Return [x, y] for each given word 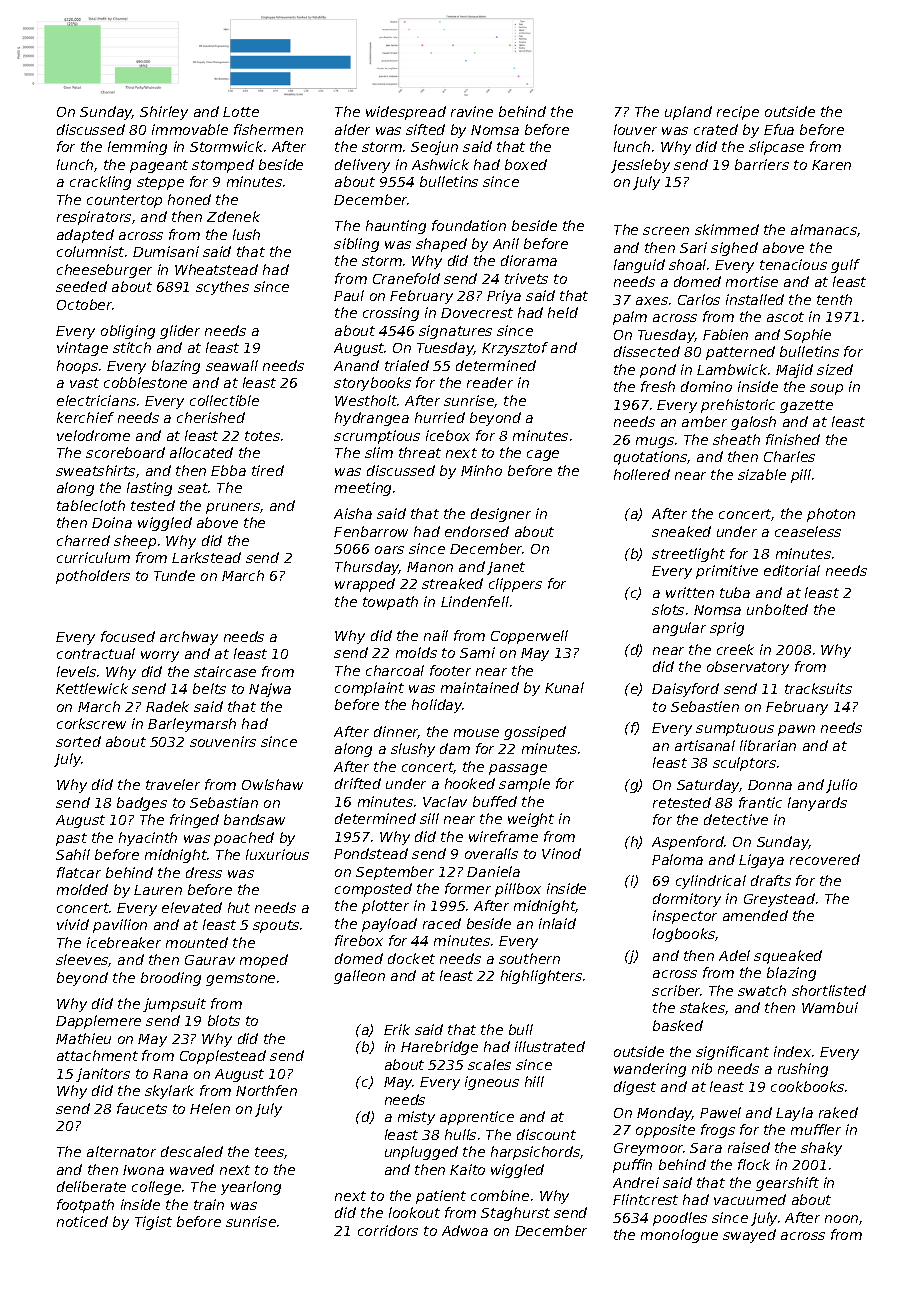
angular [679, 629]
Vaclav [445, 801]
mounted [197, 942]
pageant [159, 166]
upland [688, 113]
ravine [472, 111]
